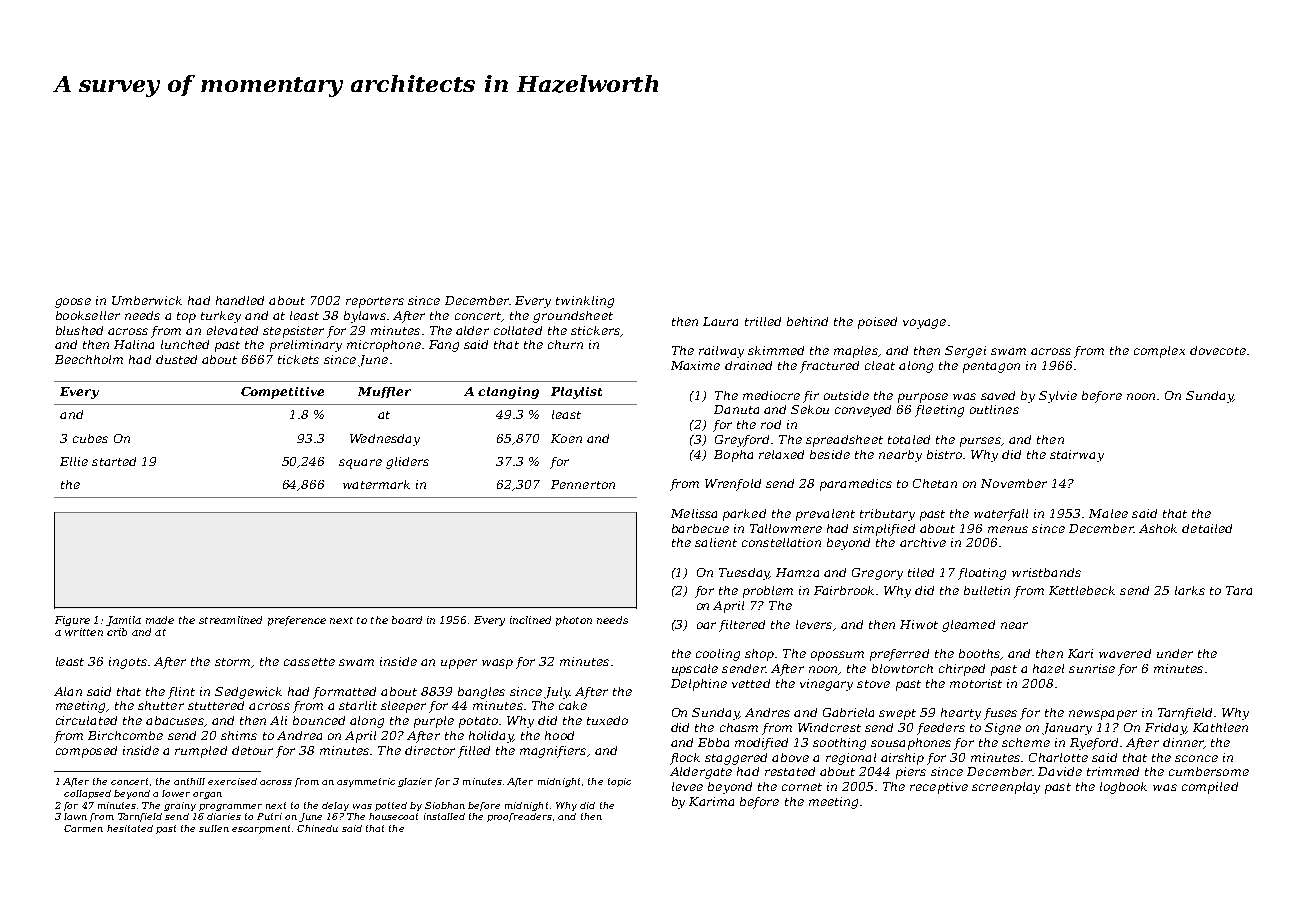 The image size is (1308, 924). What do you see at coordinates (980, 442) in the document?
I see `purses` at bounding box center [980, 442].
